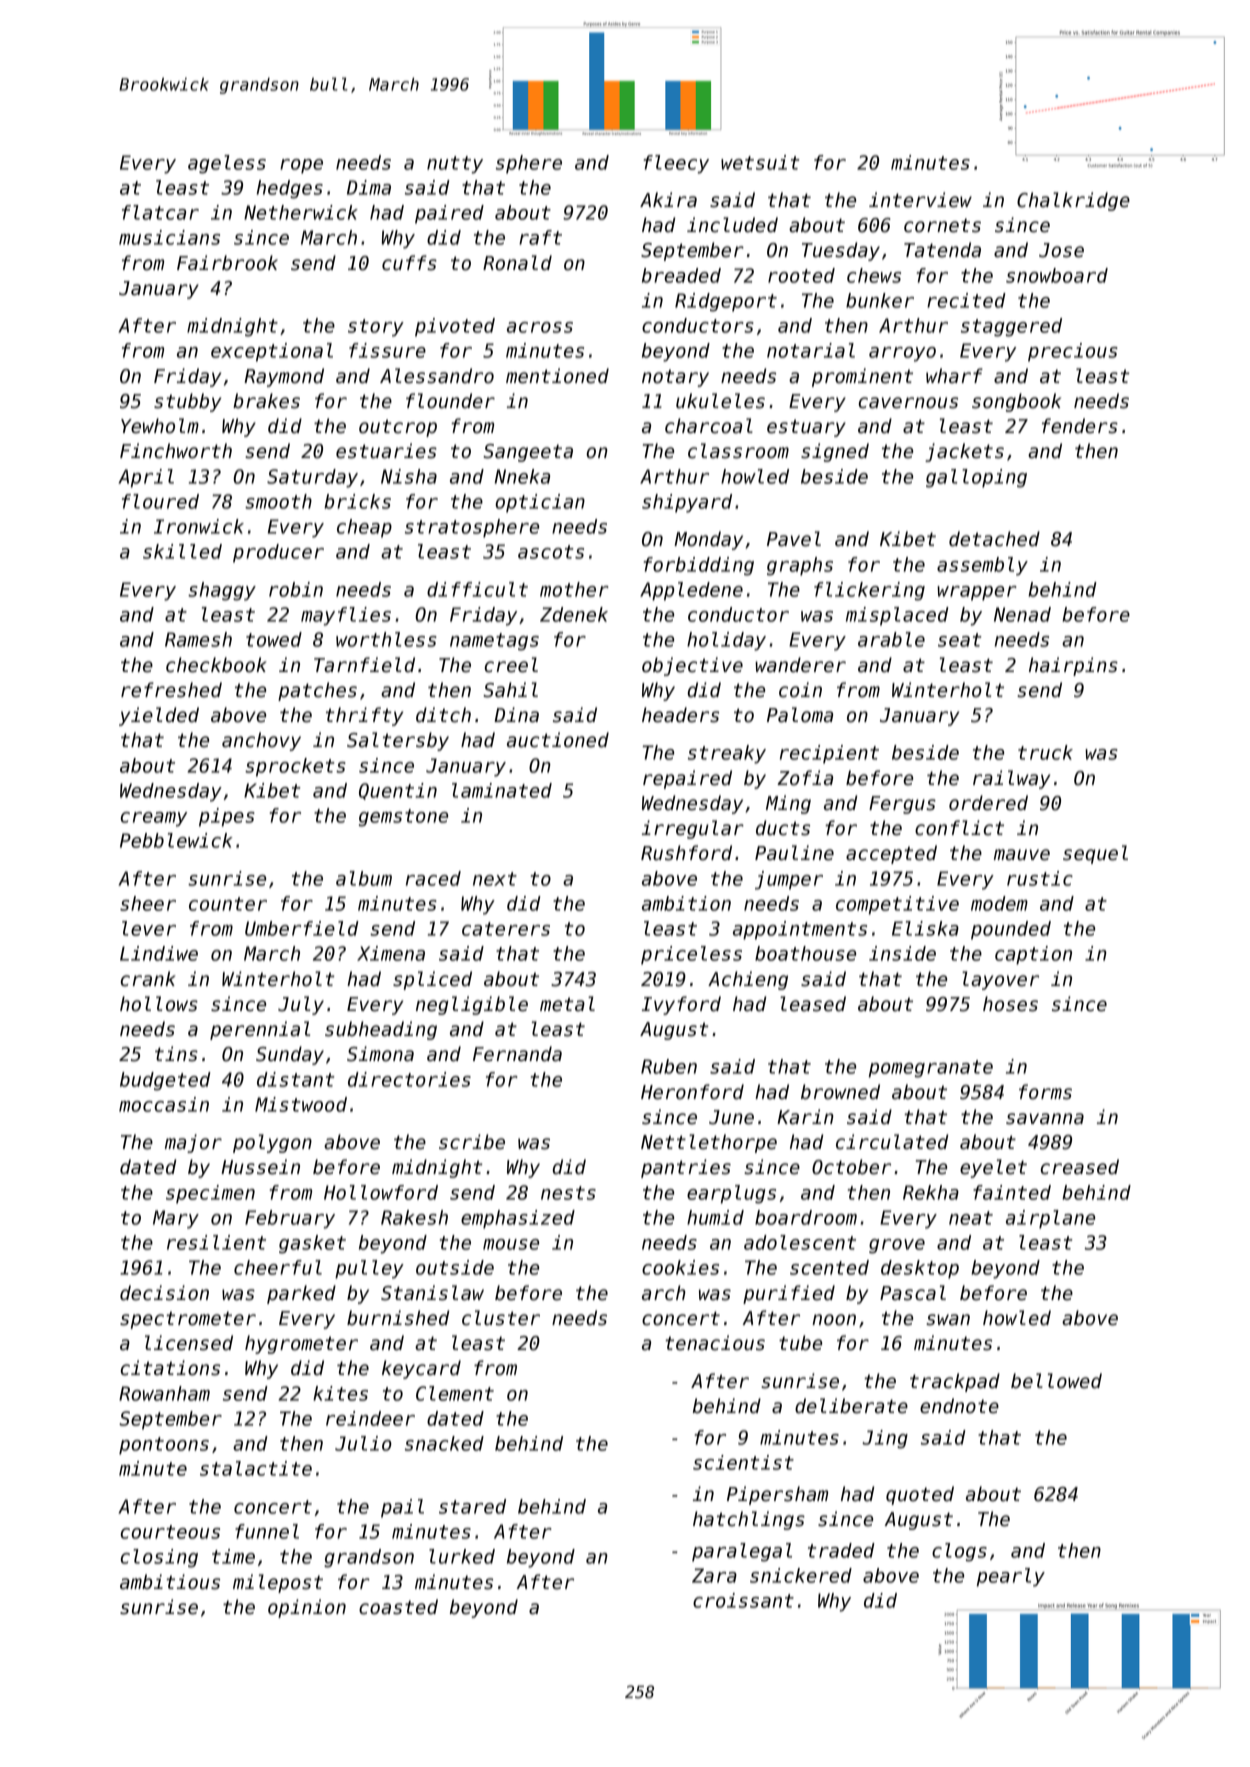 The height and width of the screenshot is (1767, 1250). Describe the element at coordinates (170, 1582) in the screenshot. I see `ambitious` at that location.
